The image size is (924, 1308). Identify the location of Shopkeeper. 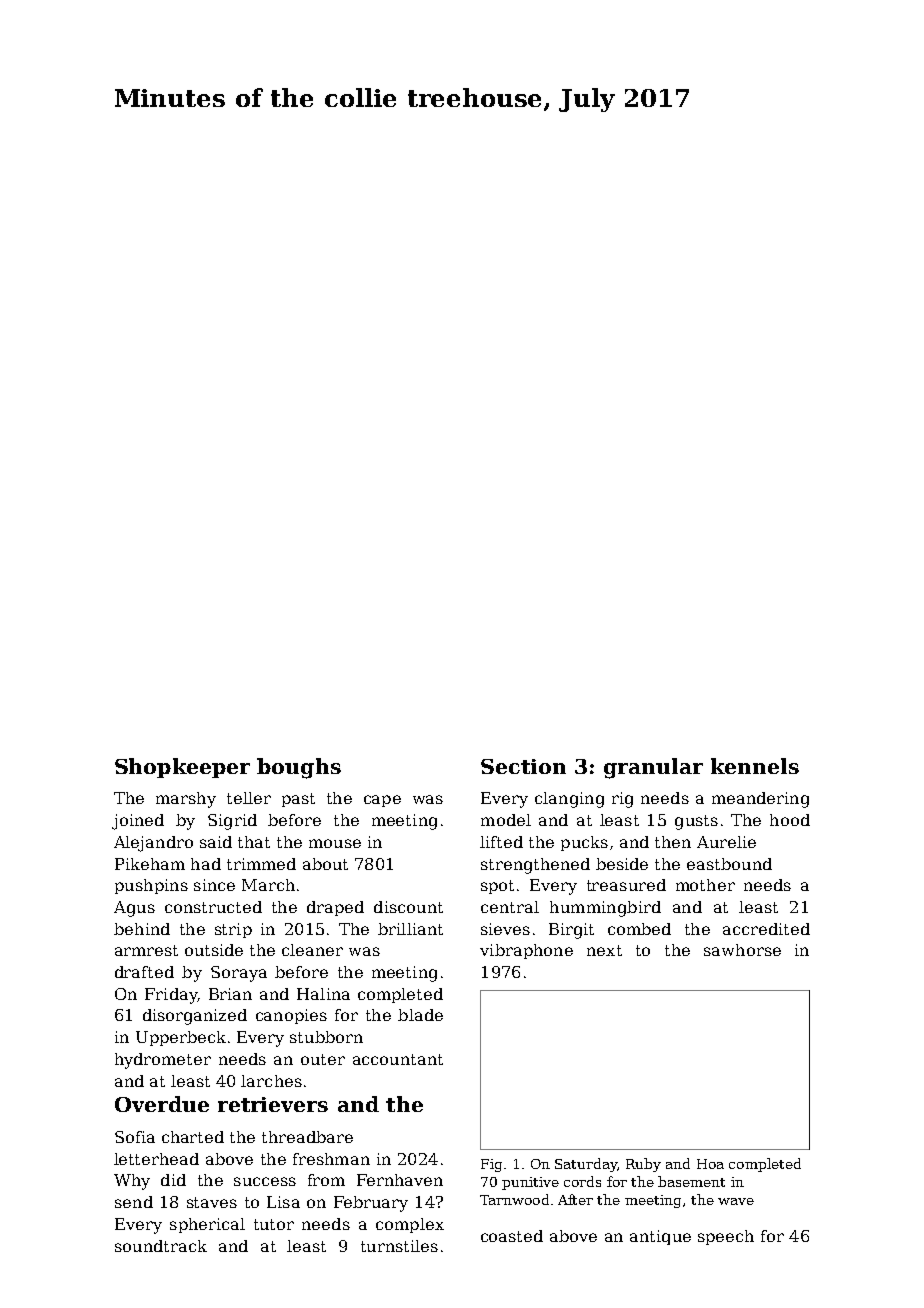
(182, 768).
